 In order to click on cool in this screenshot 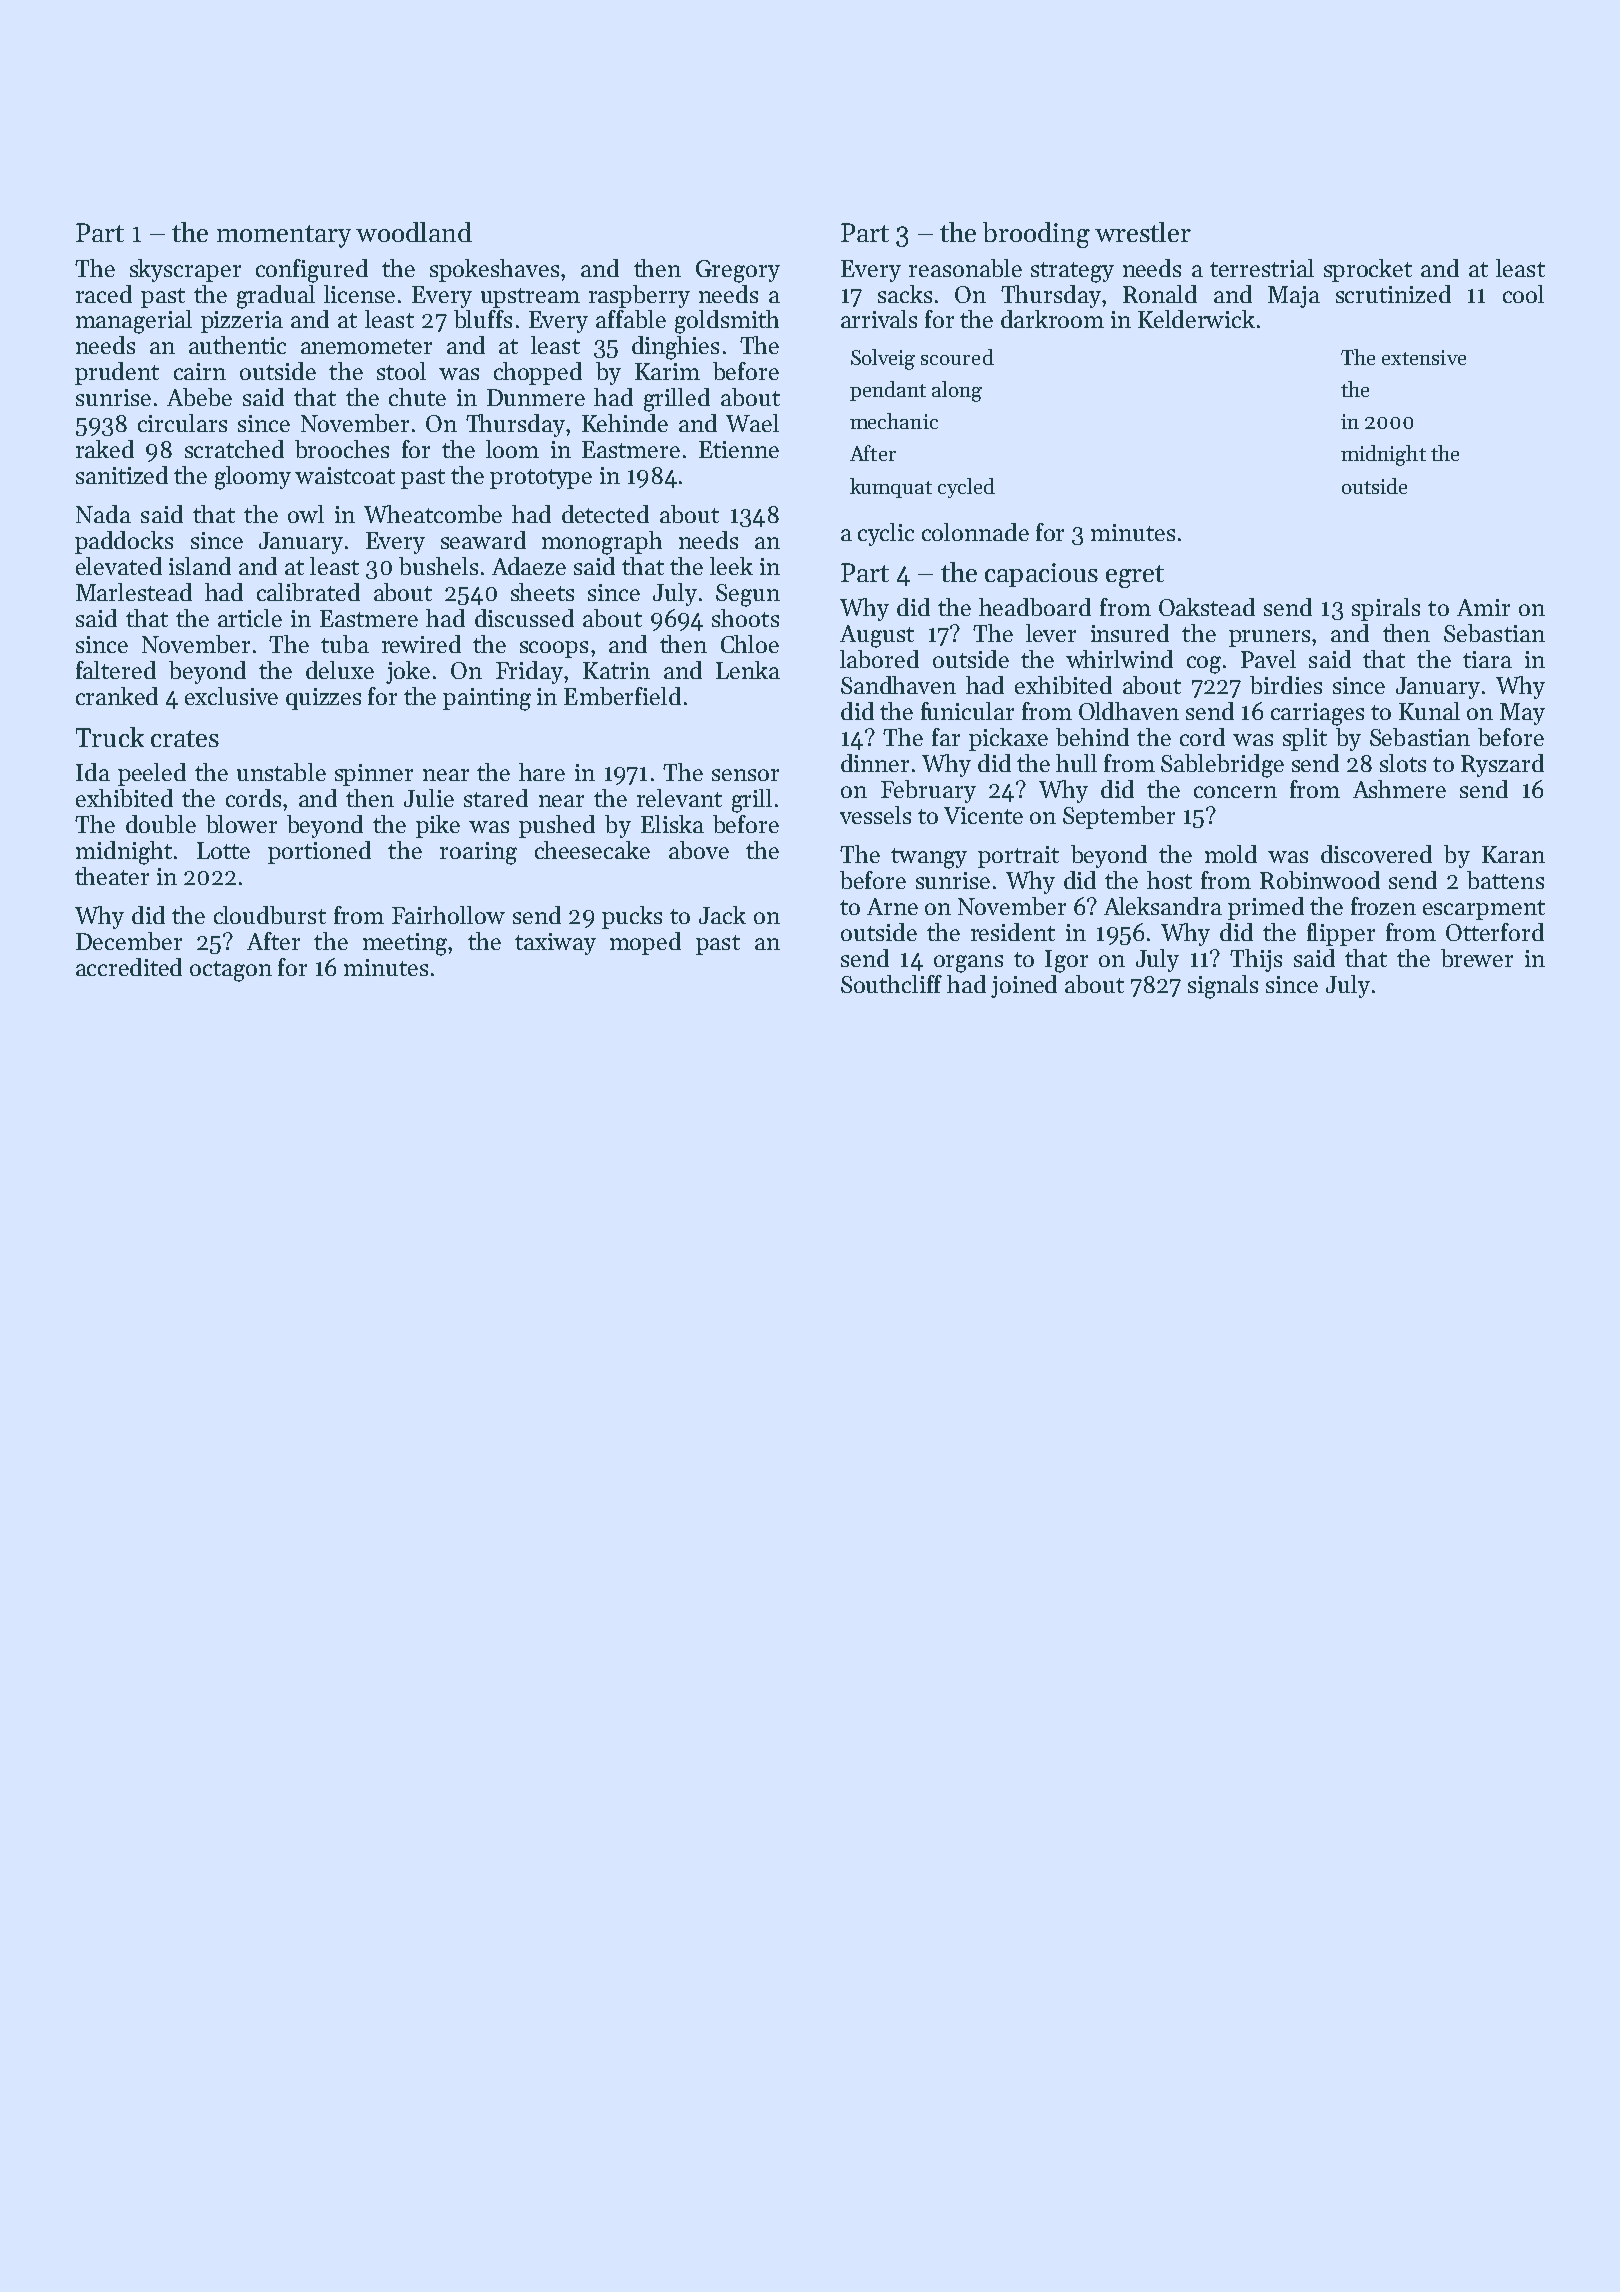, I will do `click(1523, 294)`.
